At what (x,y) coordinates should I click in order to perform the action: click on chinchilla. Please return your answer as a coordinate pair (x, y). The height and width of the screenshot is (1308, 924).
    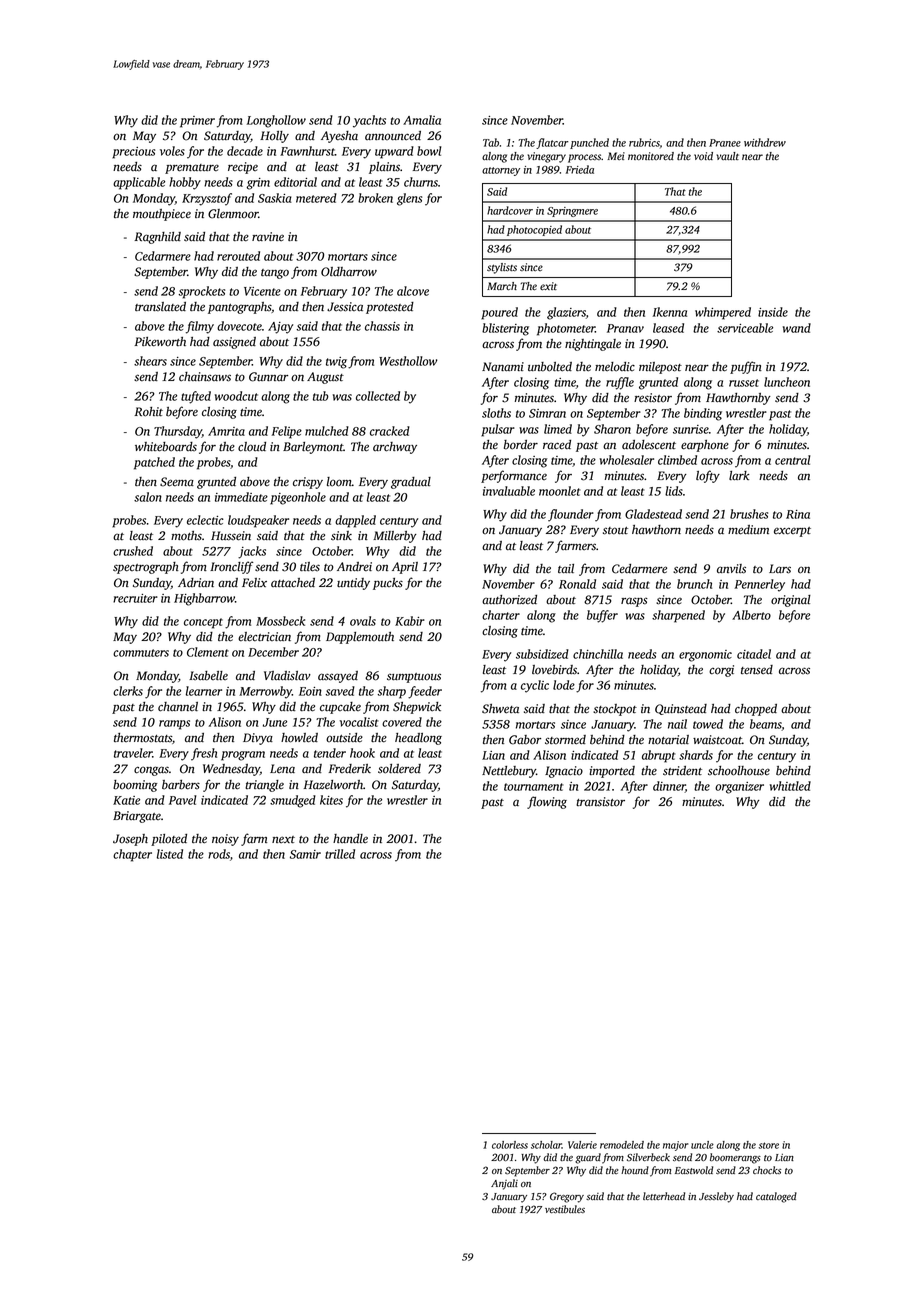
    Looking at the image, I should click on (598, 654).
